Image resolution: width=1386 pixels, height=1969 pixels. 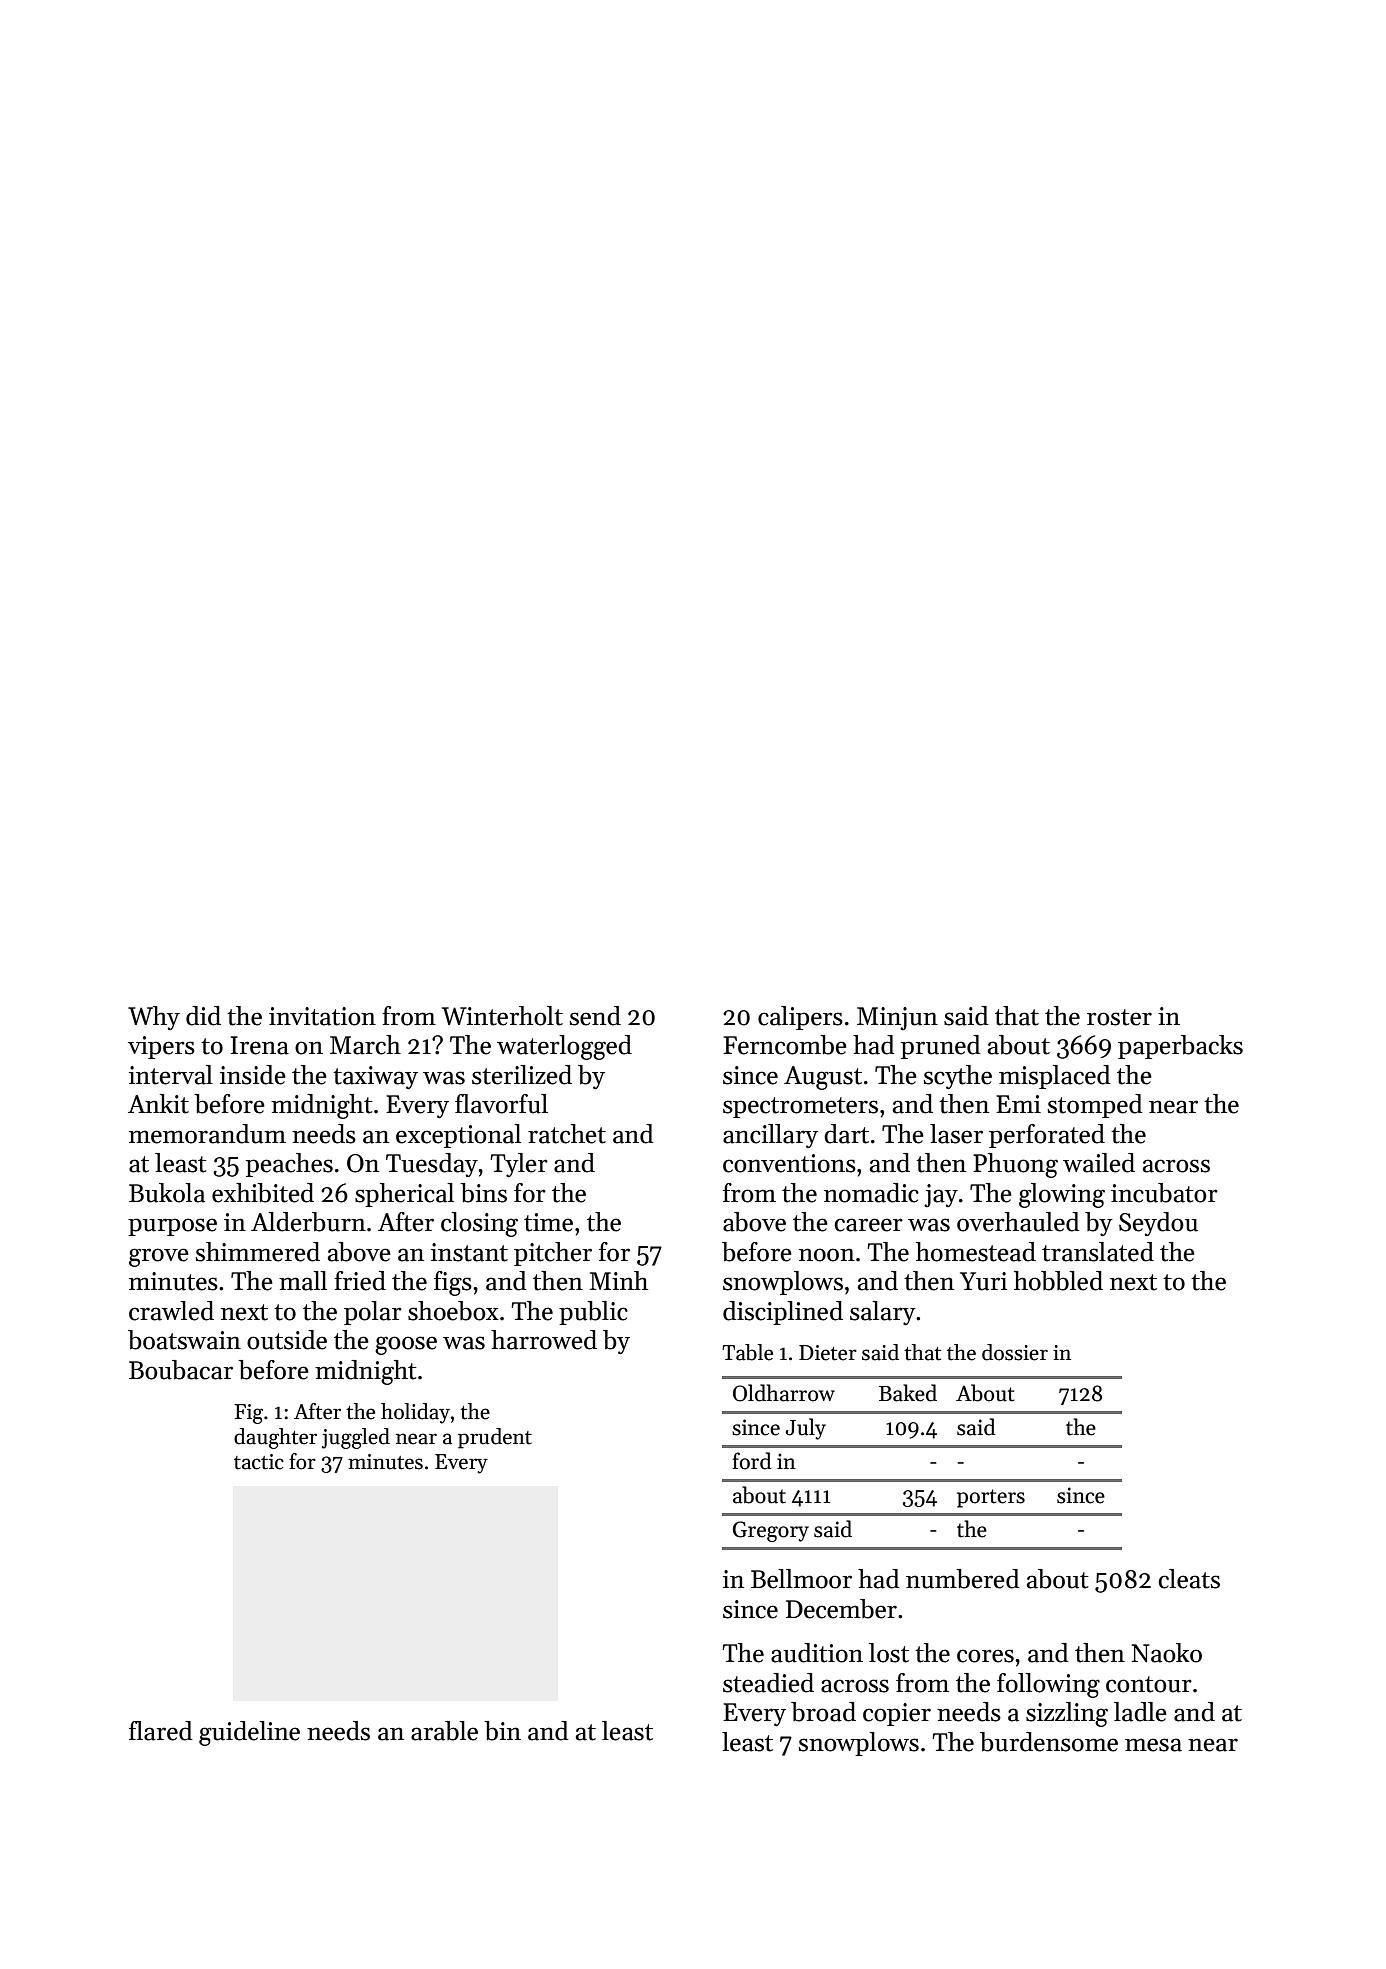 I want to click on fried, so click(x=360, y=1281).
